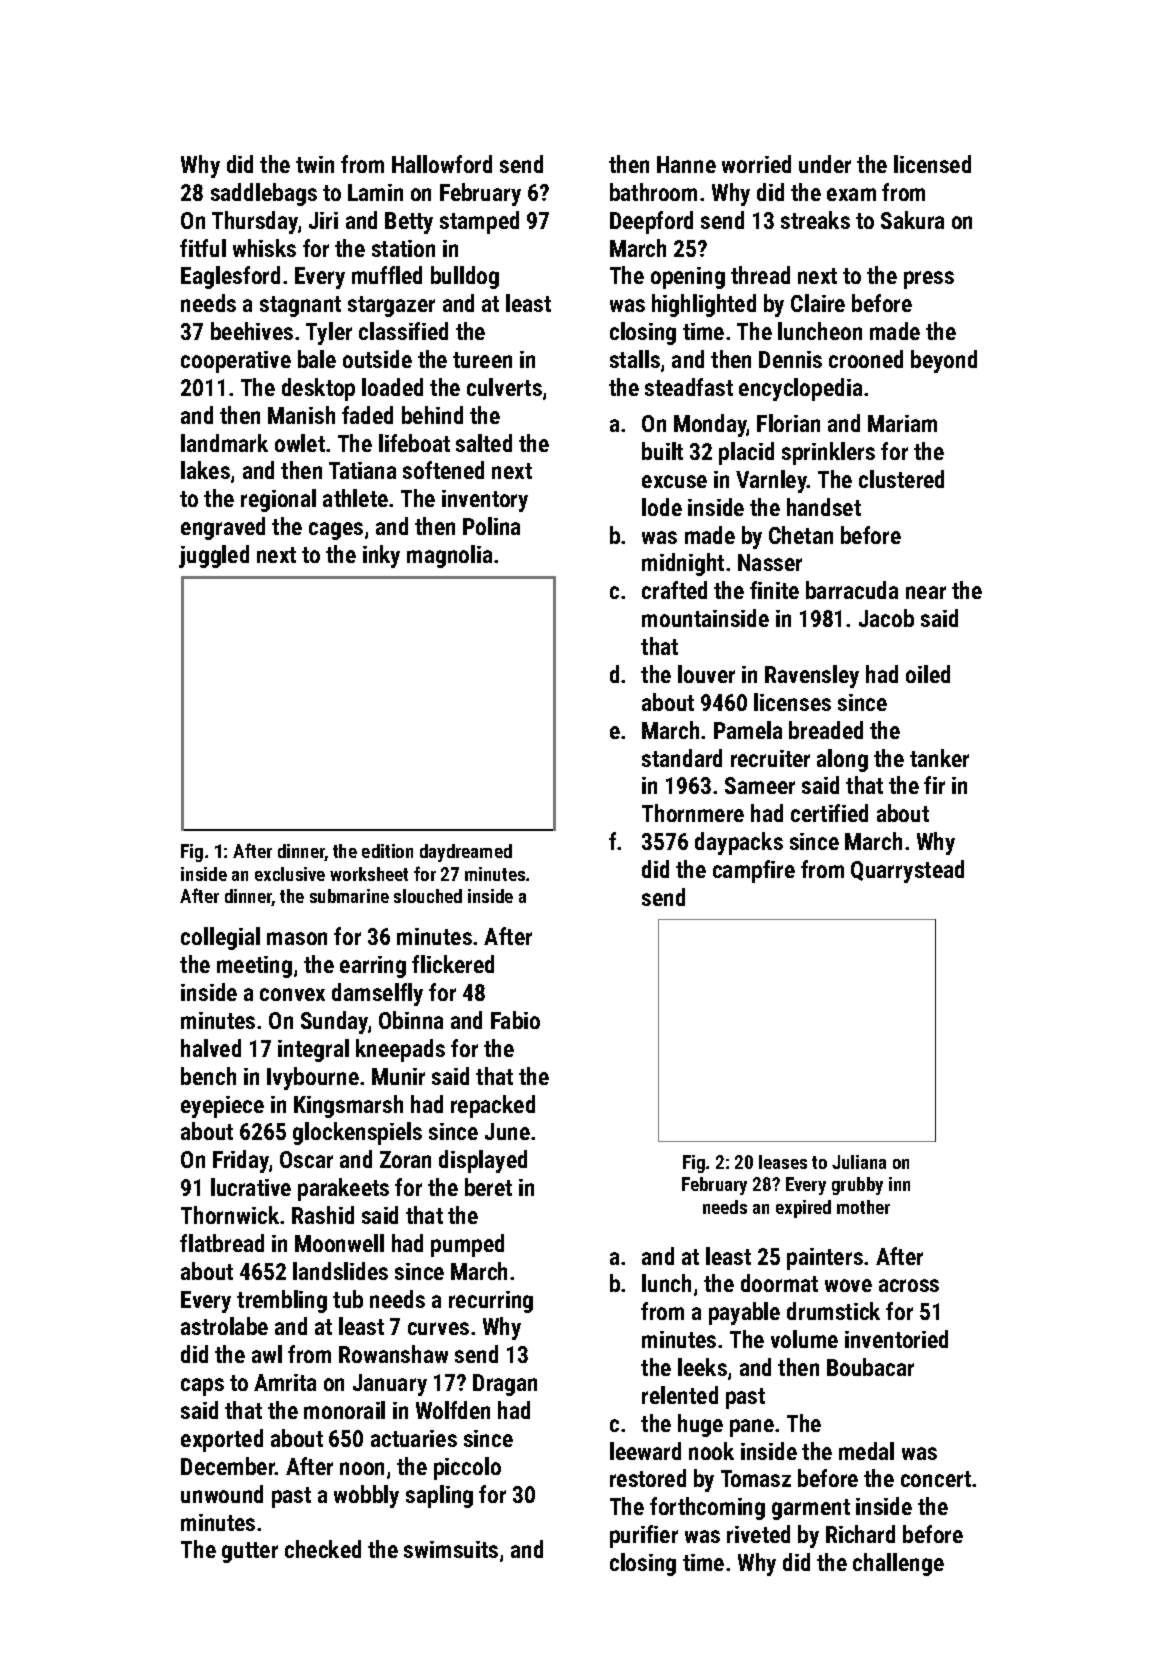  I want to click on daydreamed, so click(466, 853).
